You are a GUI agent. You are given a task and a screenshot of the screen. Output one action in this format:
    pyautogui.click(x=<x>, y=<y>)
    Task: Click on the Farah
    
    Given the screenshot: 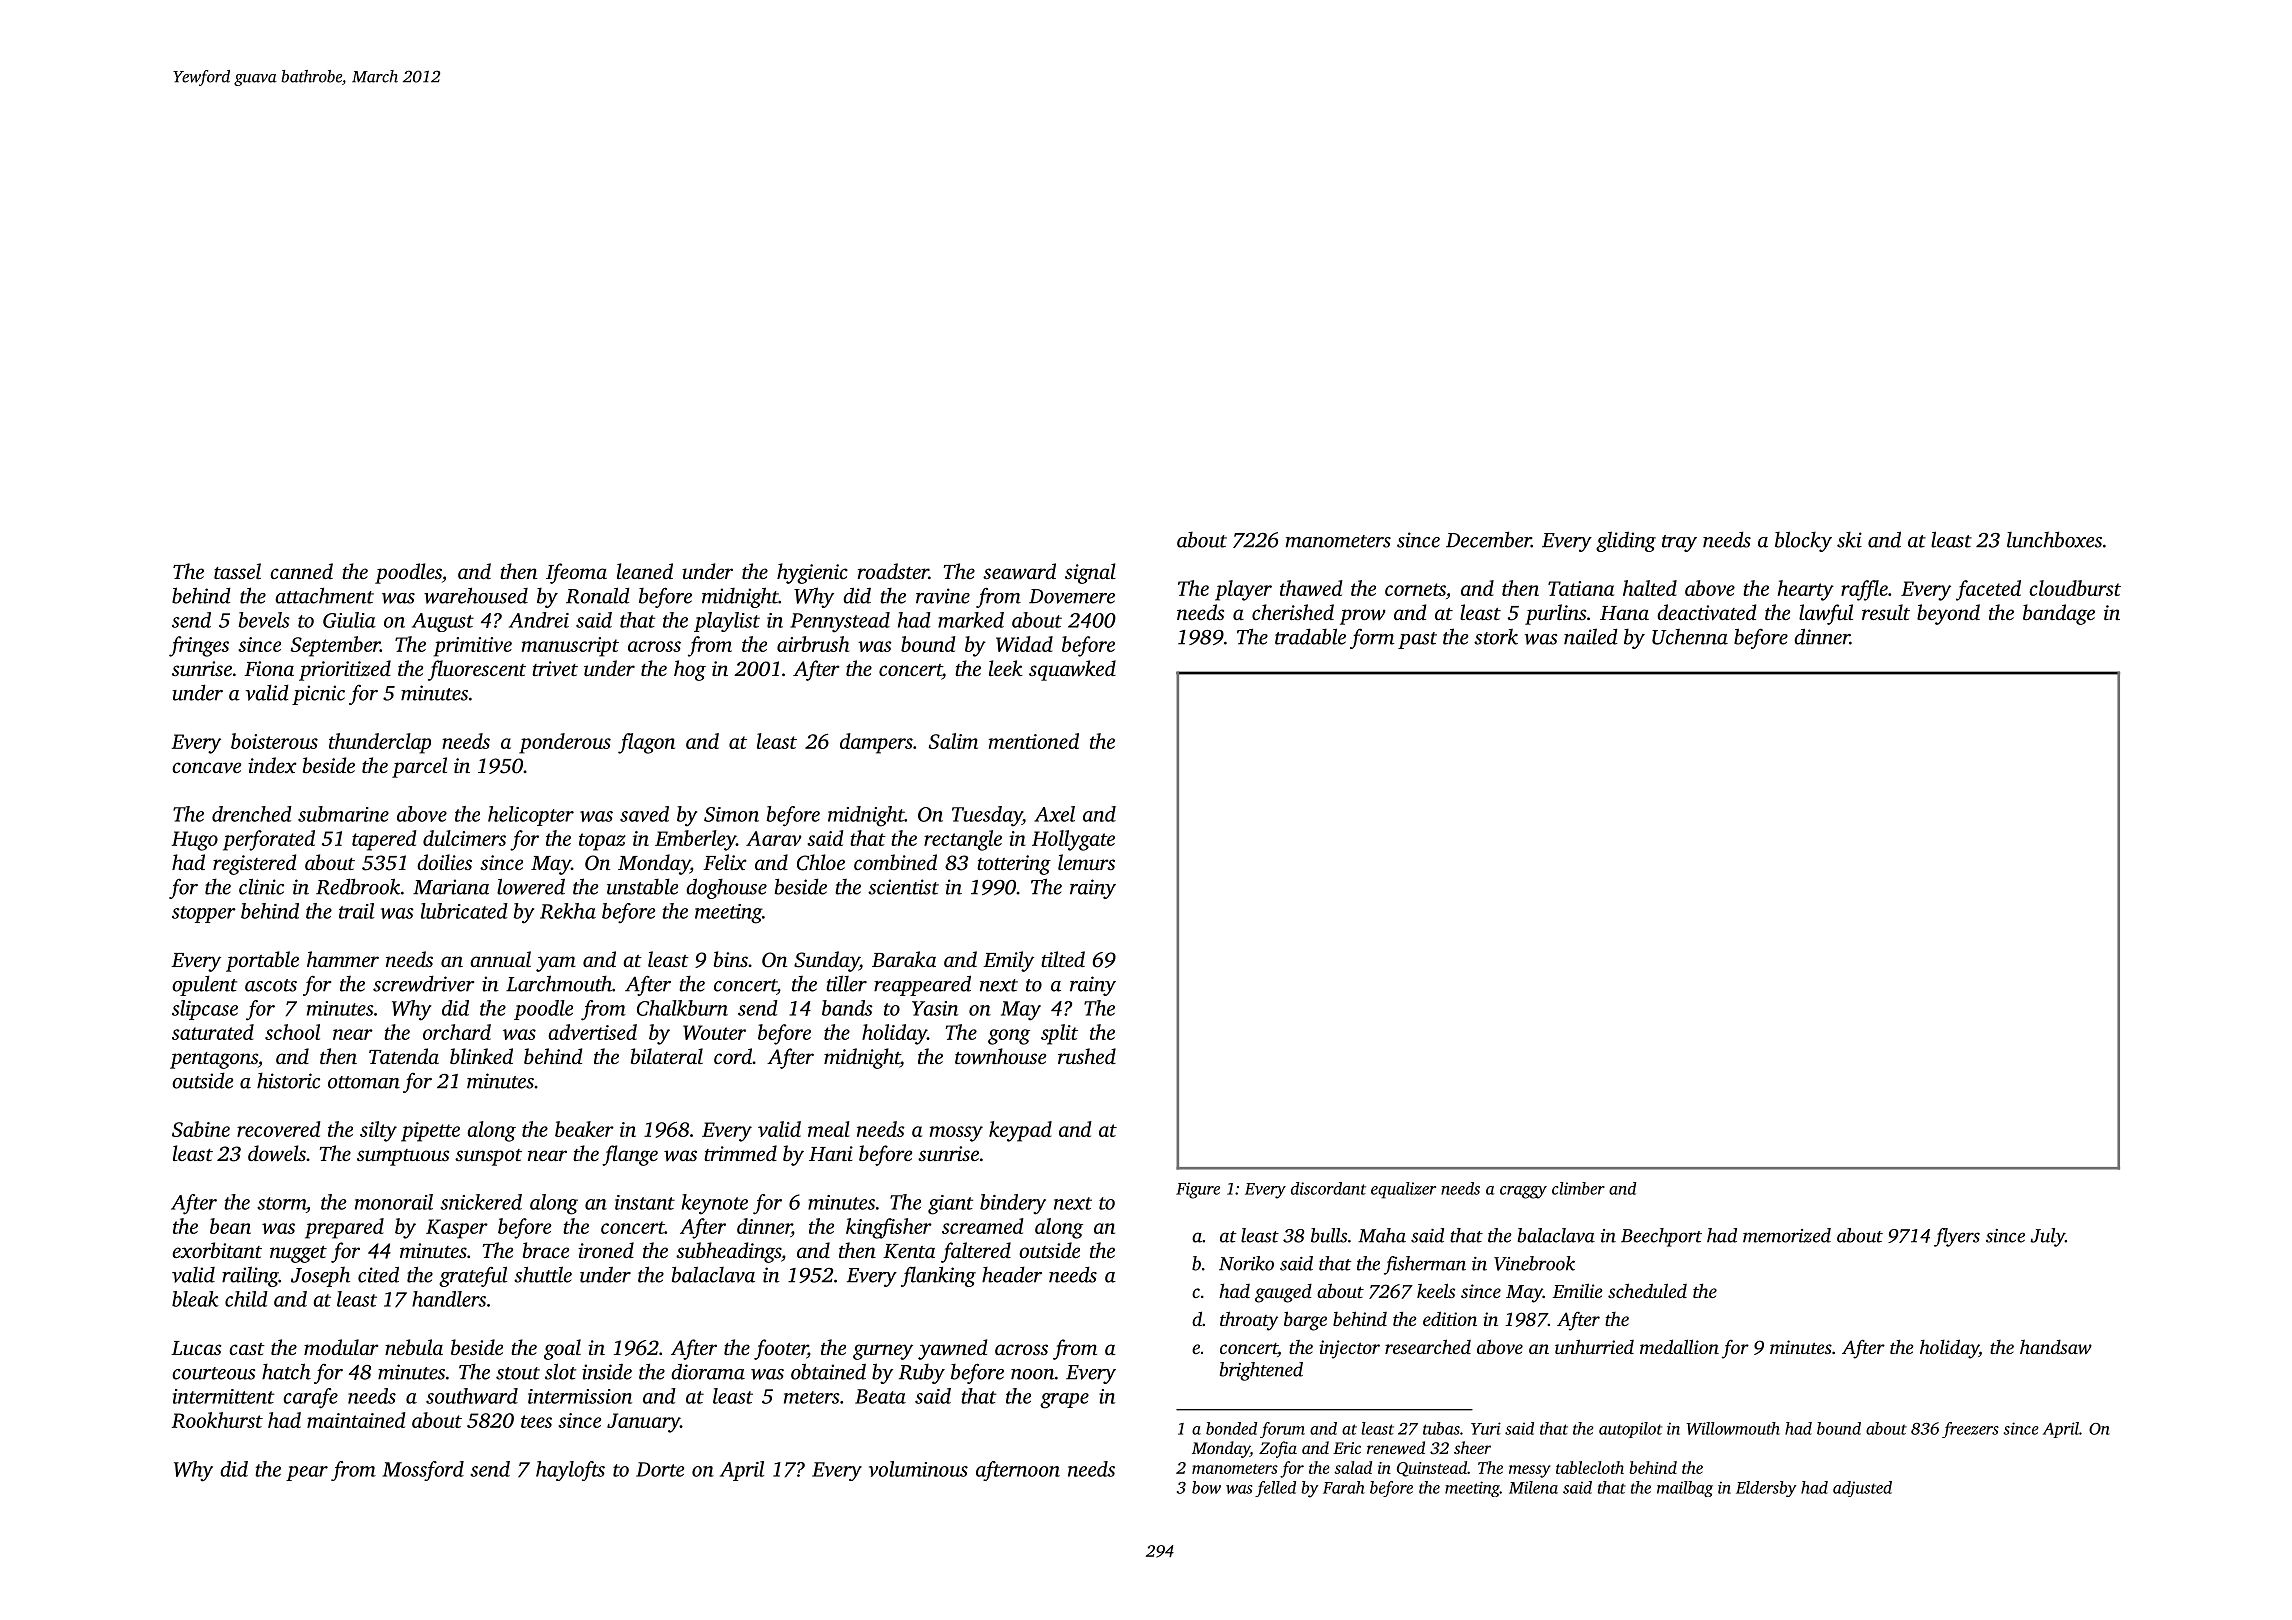 What is the action you would take?
    pyautogui.click(x=1344, y=1487)
